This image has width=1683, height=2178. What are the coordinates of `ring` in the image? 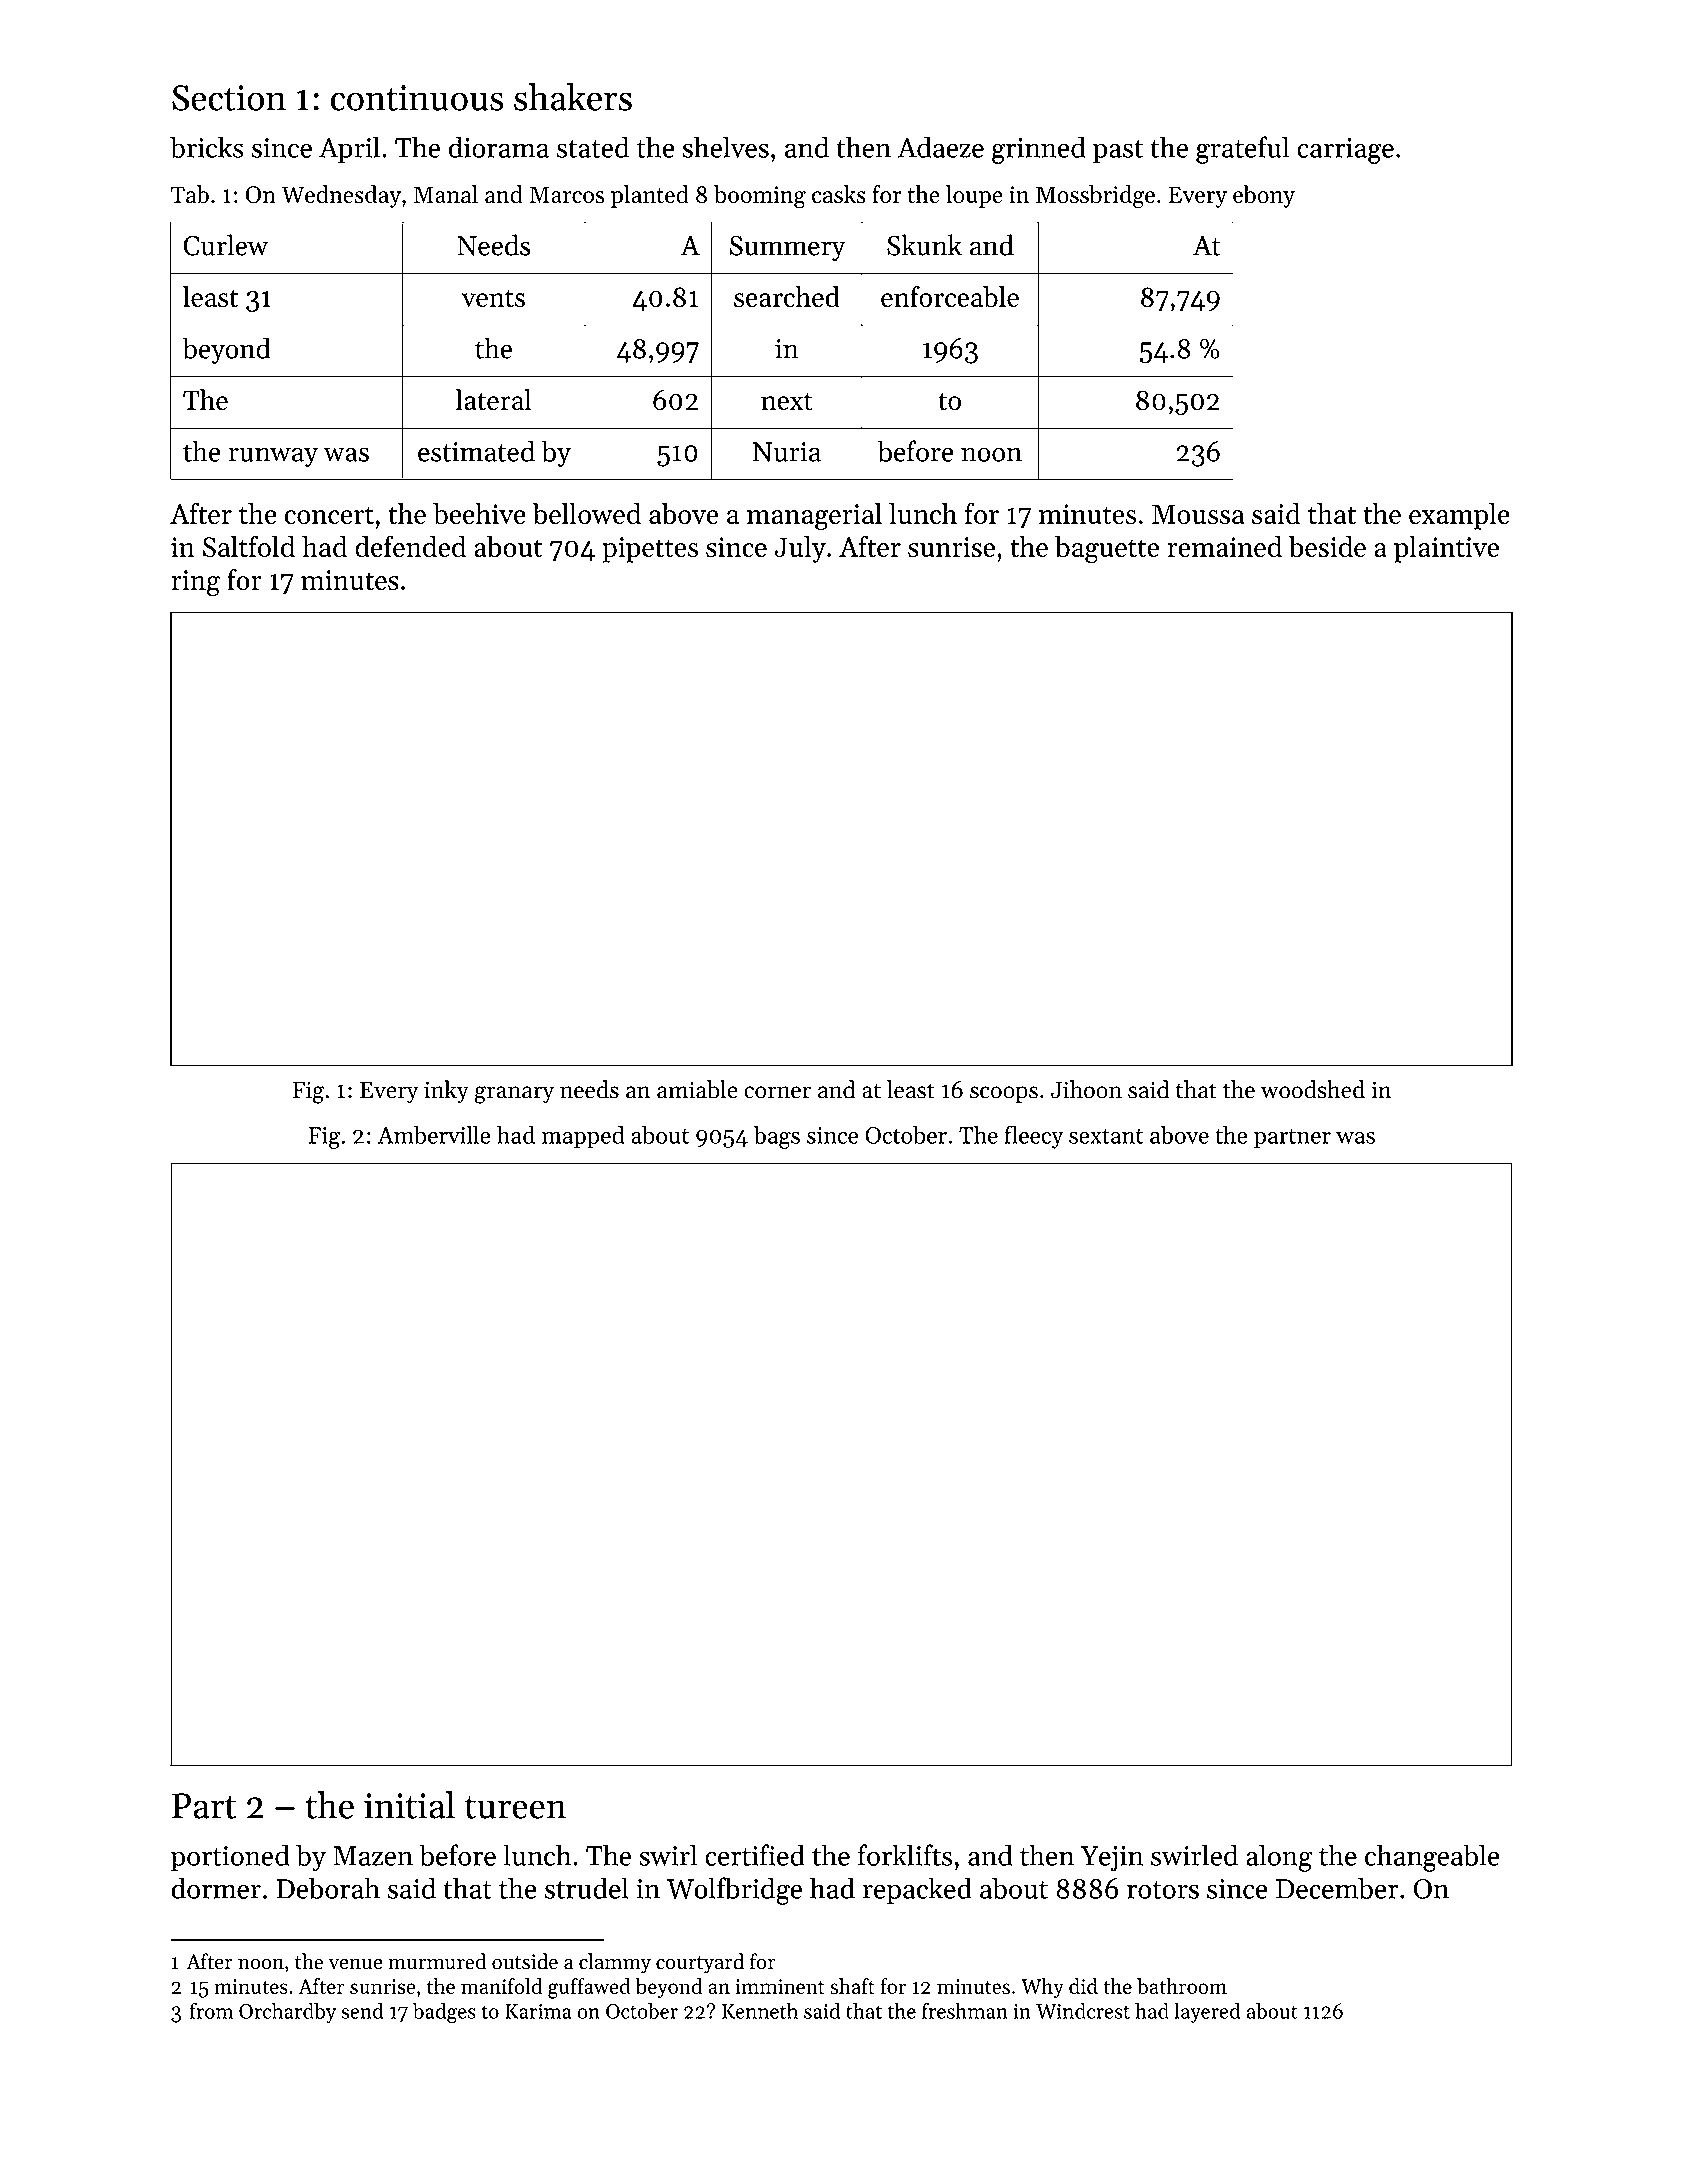 It's located at (195, 583).
